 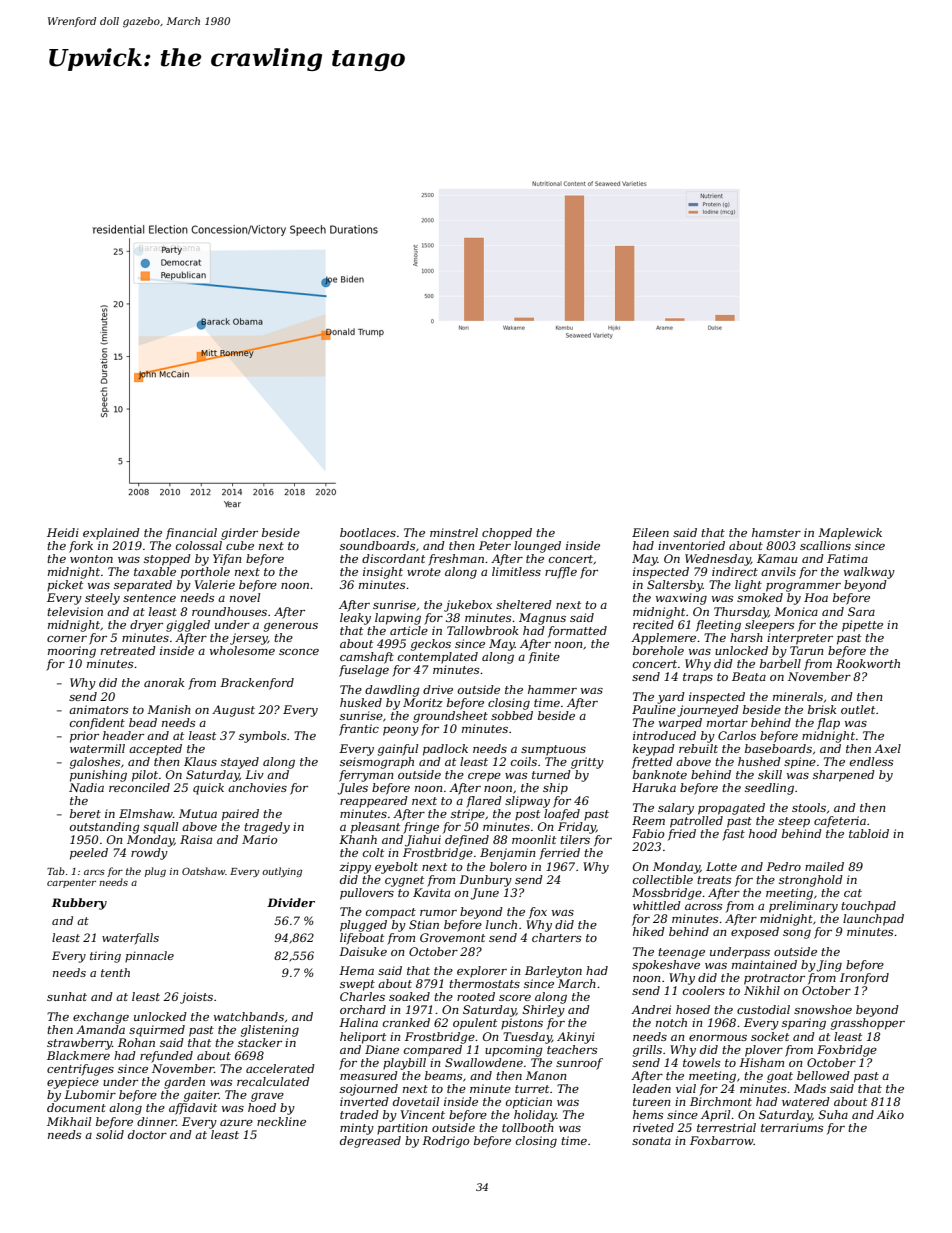 What do you see at coordinates (650, 532) in the document?
I see `Eileen` at bounding box center [650, 532].
